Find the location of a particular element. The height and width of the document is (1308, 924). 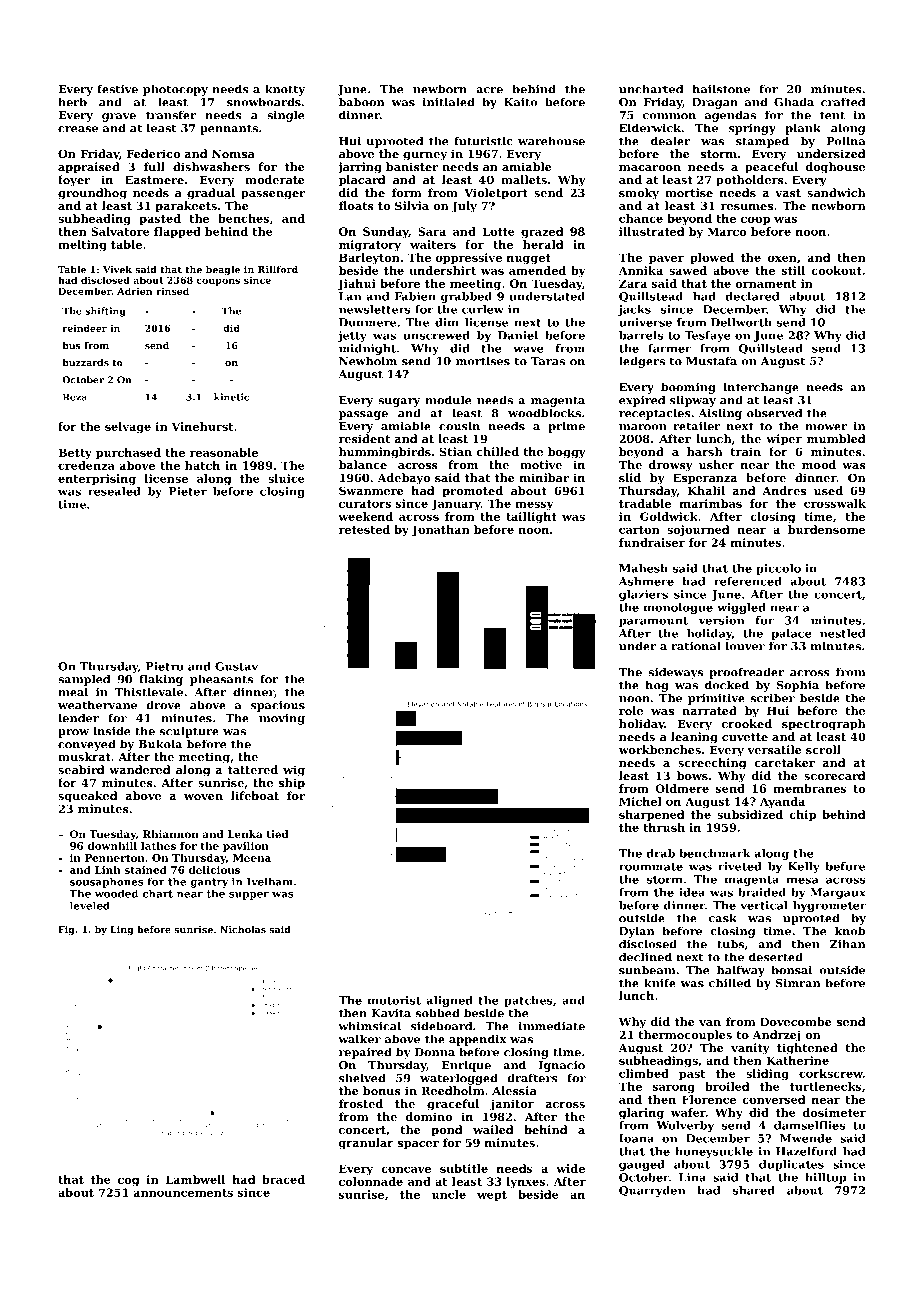

nestled is located at coordinates (842, 633).
